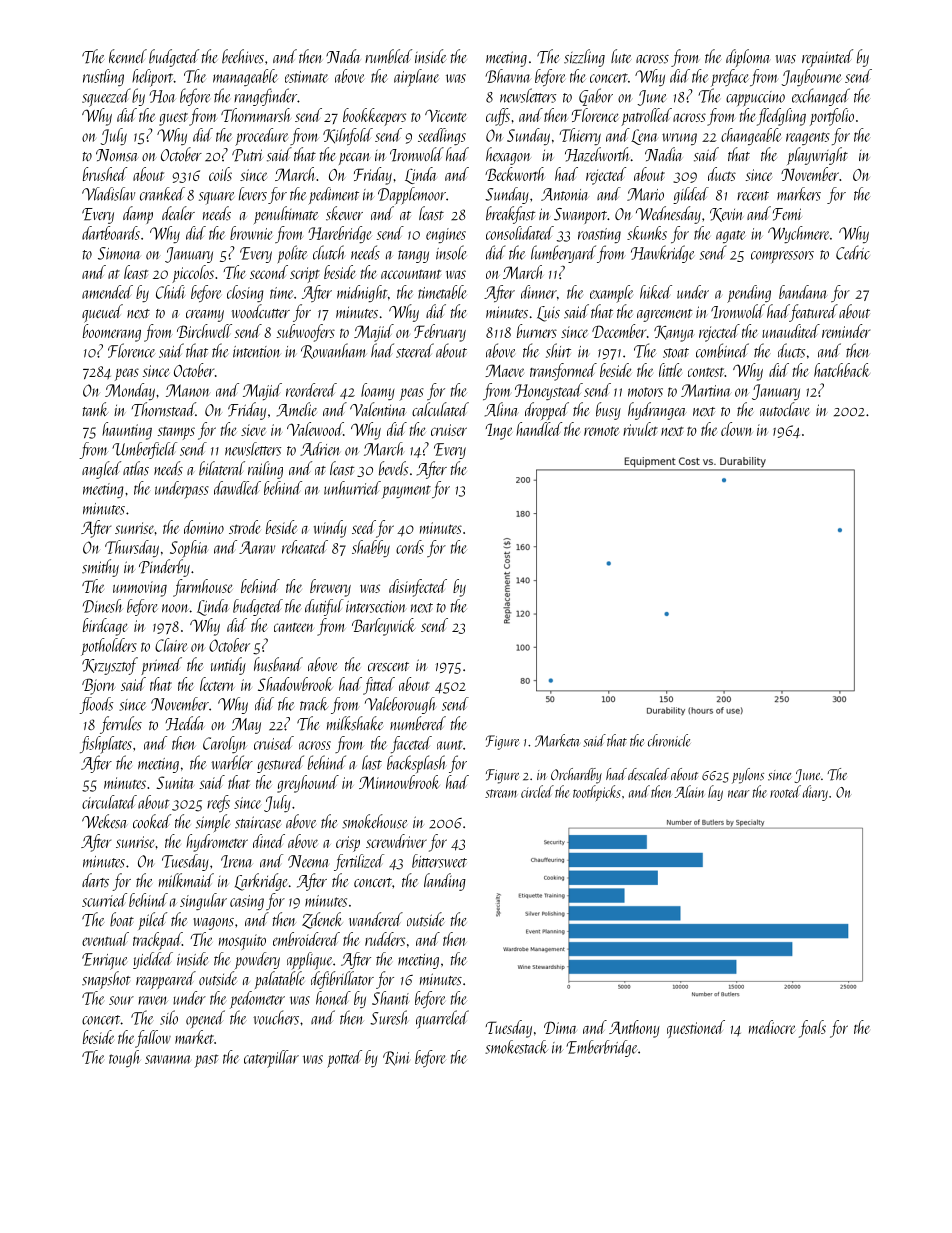 The height and width of the screenshot is (1233, 952). Describe the element at coordinates (261, 882) in the screenshot. I see `Larkridge` at that location.
